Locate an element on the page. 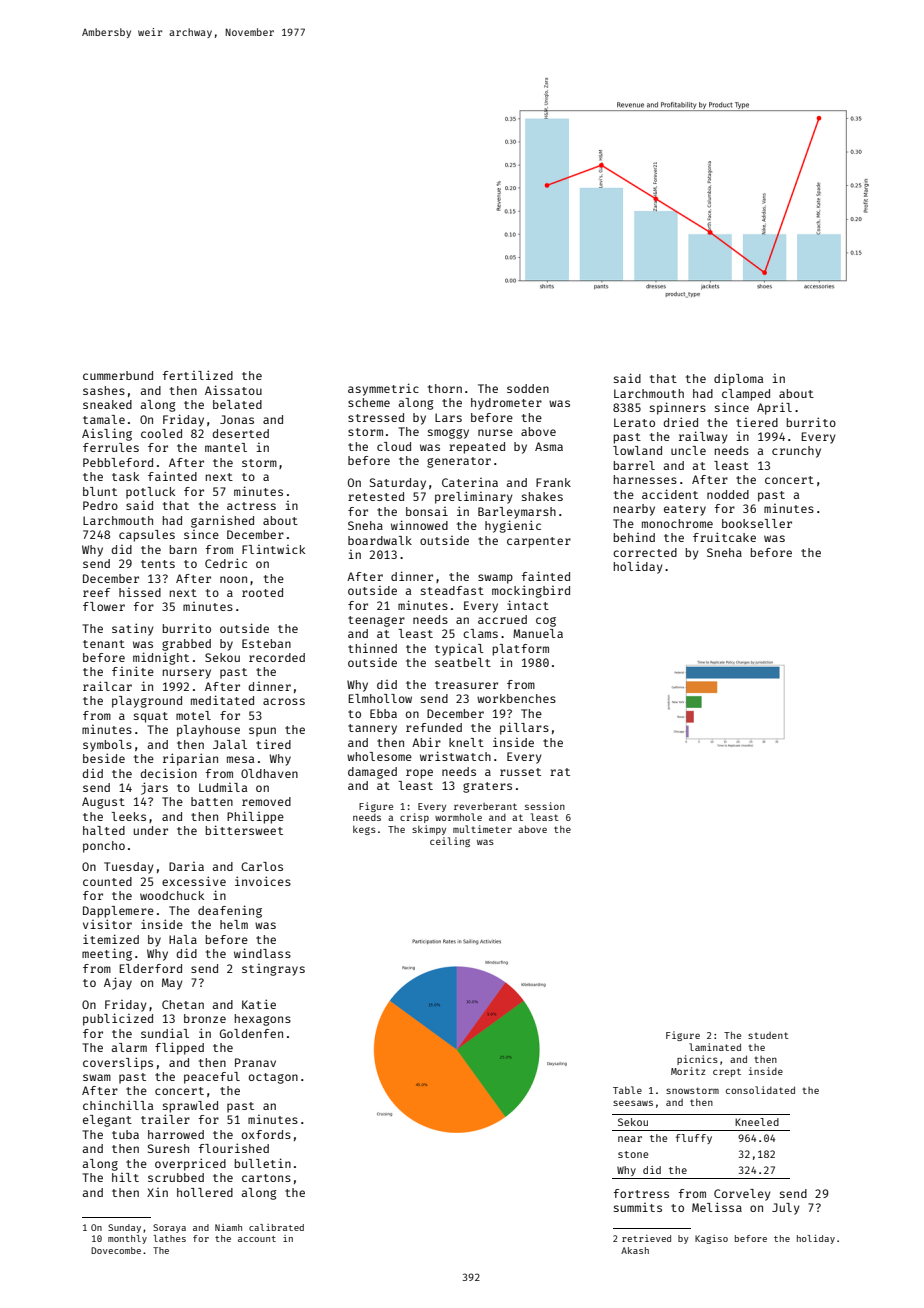  bookseller is located at coordinates (757, 523).
